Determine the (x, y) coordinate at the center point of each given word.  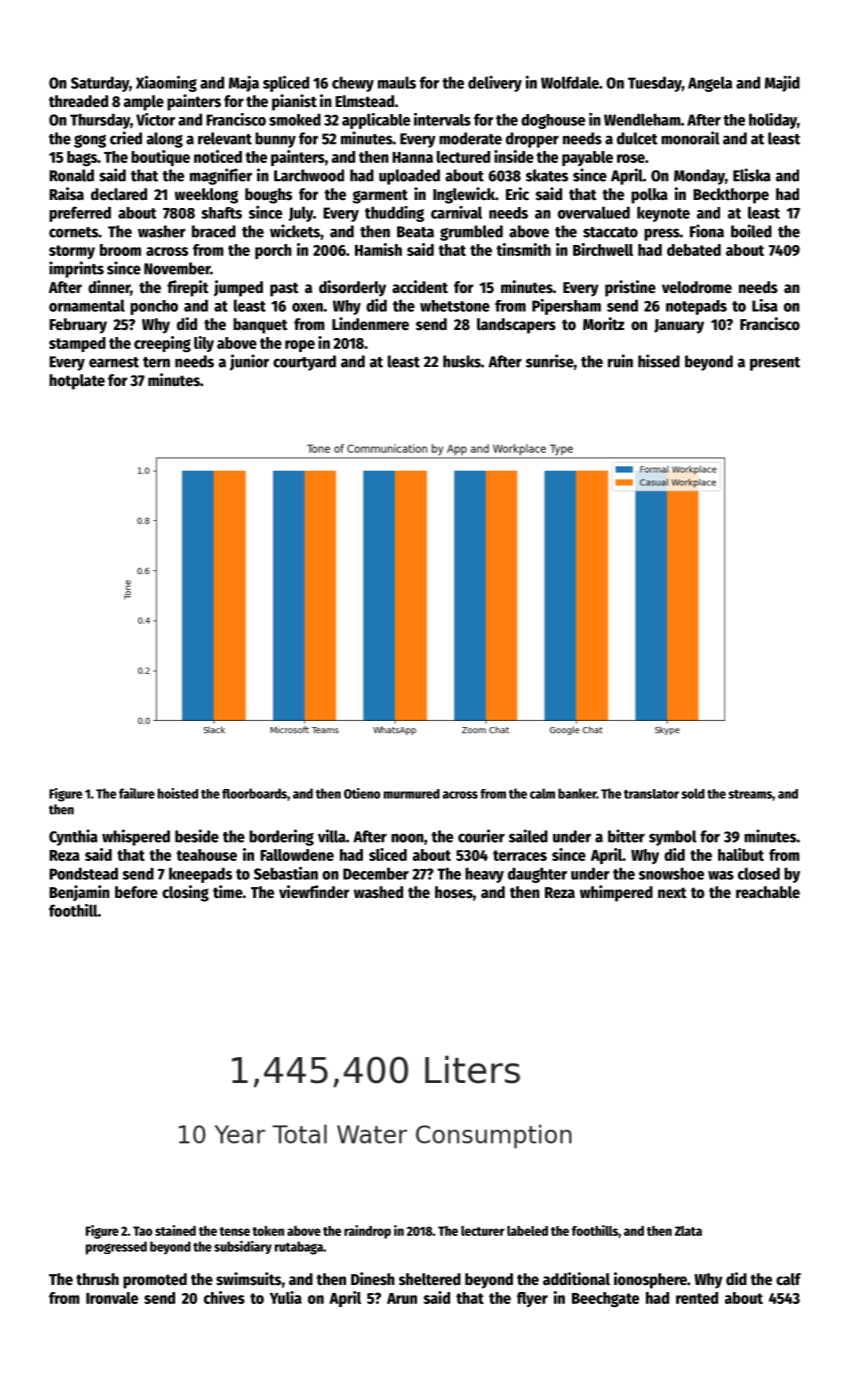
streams (750, 794)
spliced (286, 84)
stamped (77, 344)
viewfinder (314, 892)
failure (137, 793)
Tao (142, 1231)
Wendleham (642, 119)
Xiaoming (166, 84)
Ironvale (112, 1298)
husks (462, 361)
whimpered (616, 893)
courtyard (304, 363)
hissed (659, 361)
